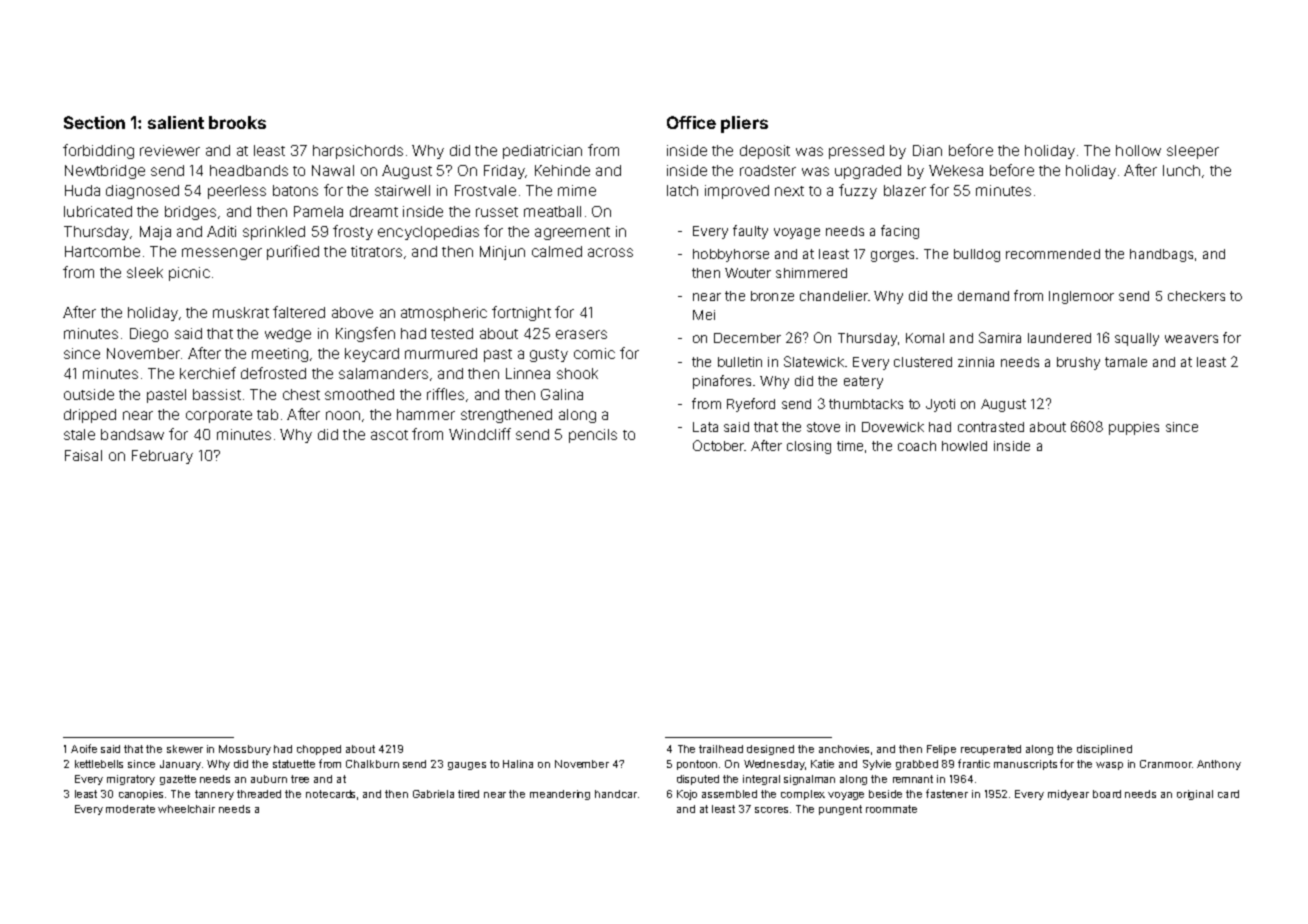 This page has width=1308, height=924. I want to click on brooks, so click(237, 122).
